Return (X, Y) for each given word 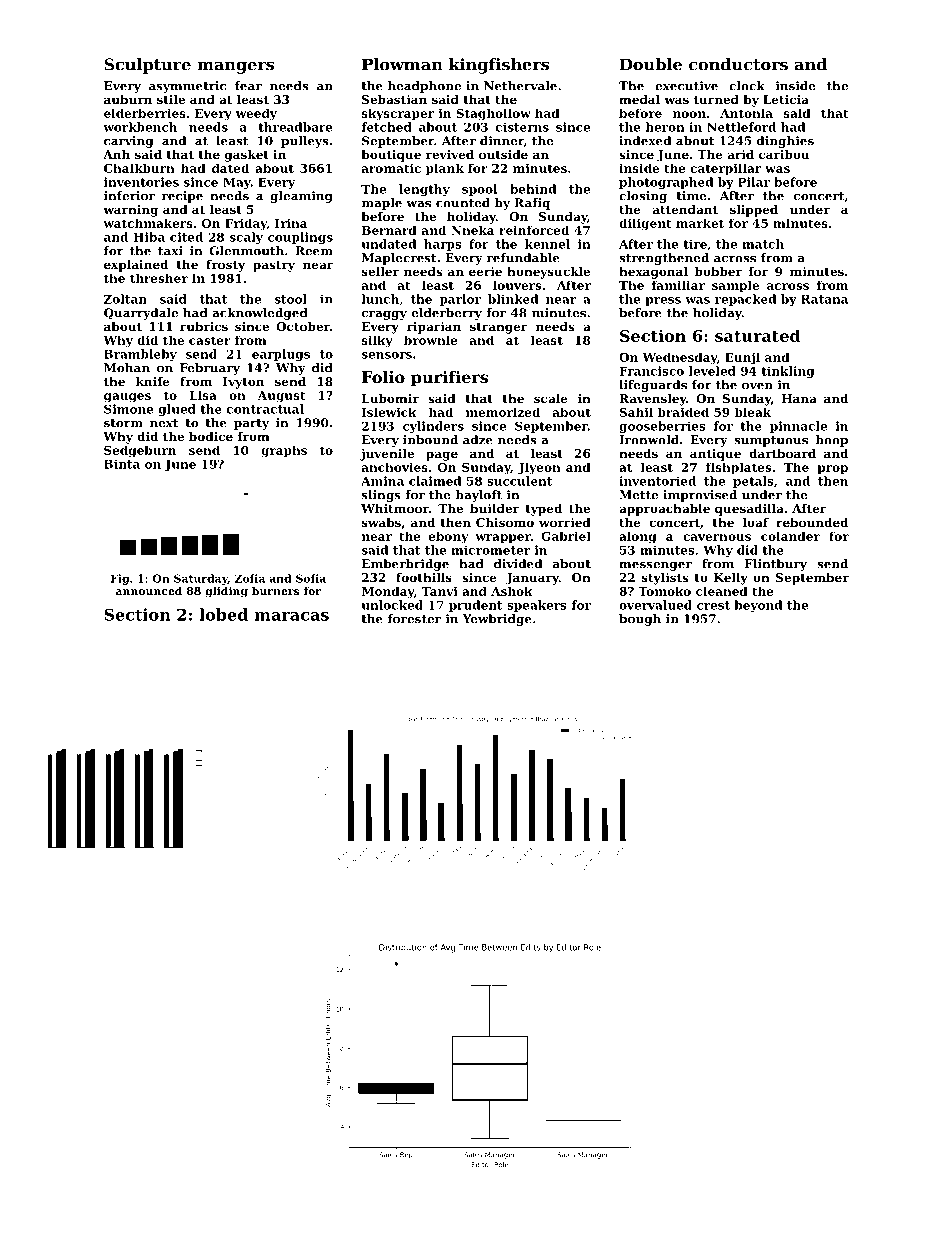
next (164, 423)
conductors (738, 64)
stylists (665, 579)
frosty (225, 266)
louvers (517, 285)
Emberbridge (405, 565)
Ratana (824, 299)
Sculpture (147, 66)
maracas (291, 616)
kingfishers (499, 66)
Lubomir (390, 398)
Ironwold (649, 440)
